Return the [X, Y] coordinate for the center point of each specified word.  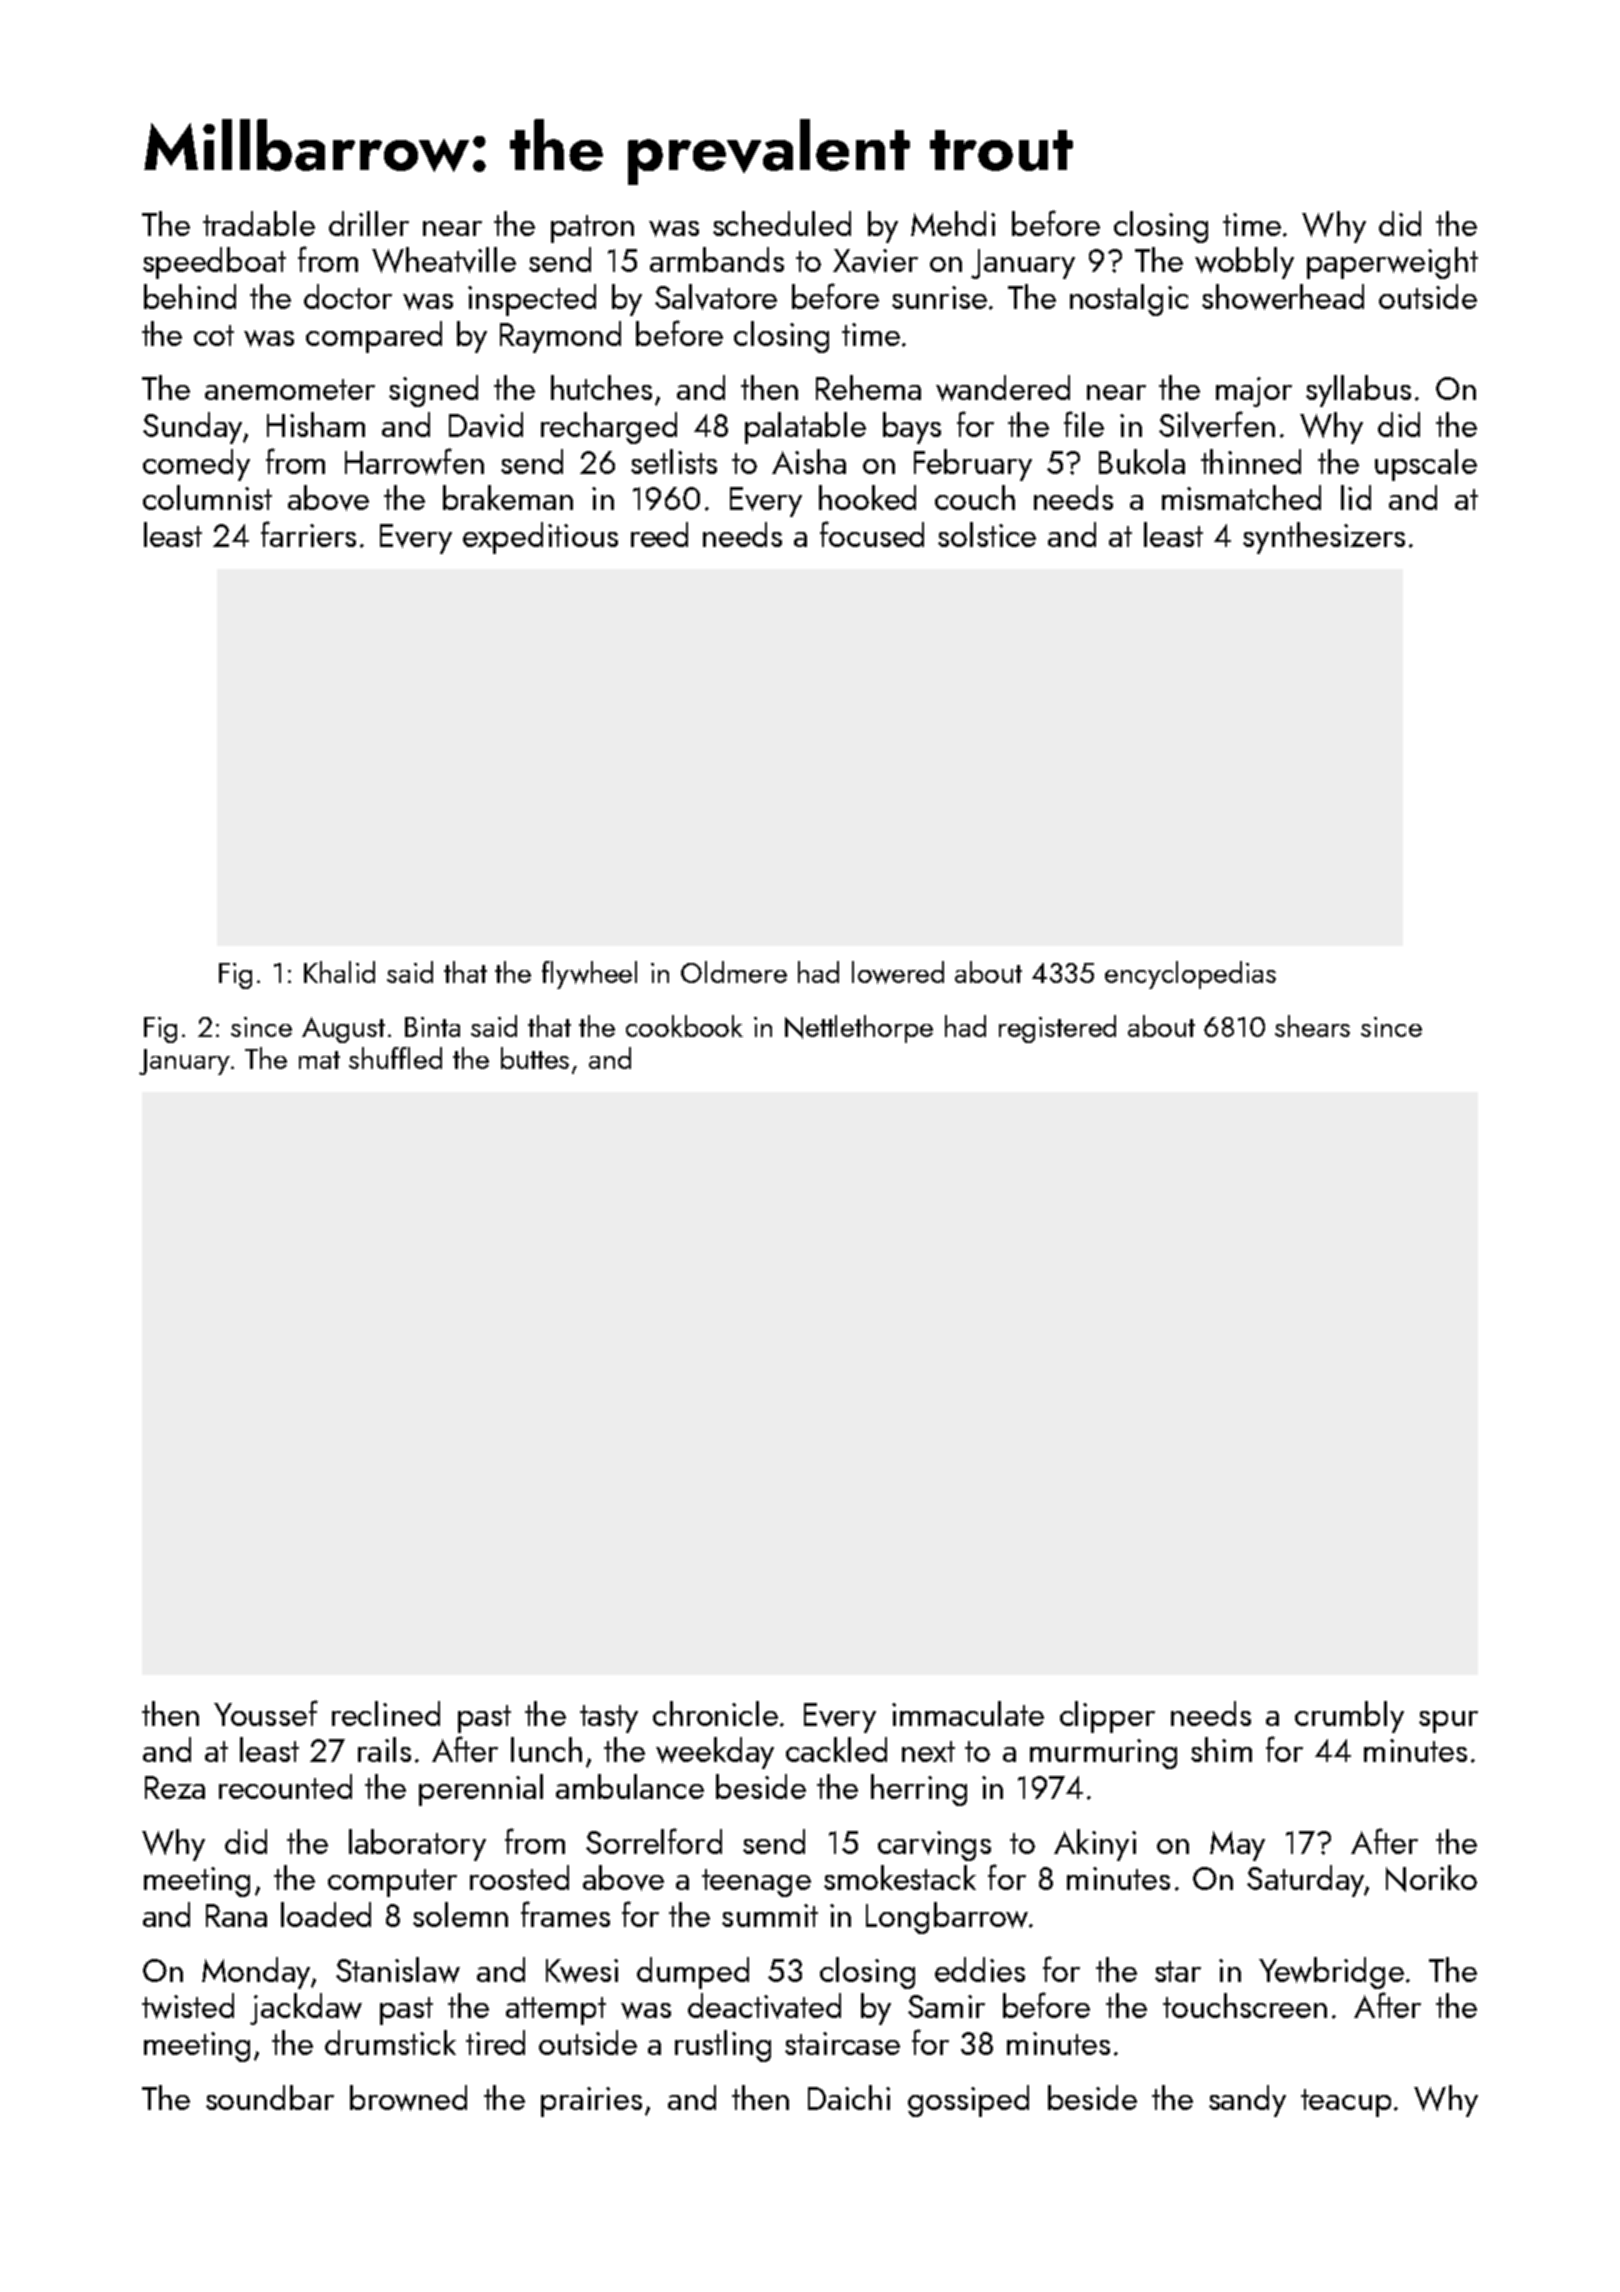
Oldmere [734, 972]
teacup [1346, 2103]
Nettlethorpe [859, 1029]
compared [374, 337]
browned [408, 2098]
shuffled [395, 1058]
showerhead [1283, 297]
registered [1057, 1029]
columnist [207, 497]
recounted [285, 1786]
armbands [717, 259]
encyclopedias [1190, 975]
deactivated [764, 2006]
